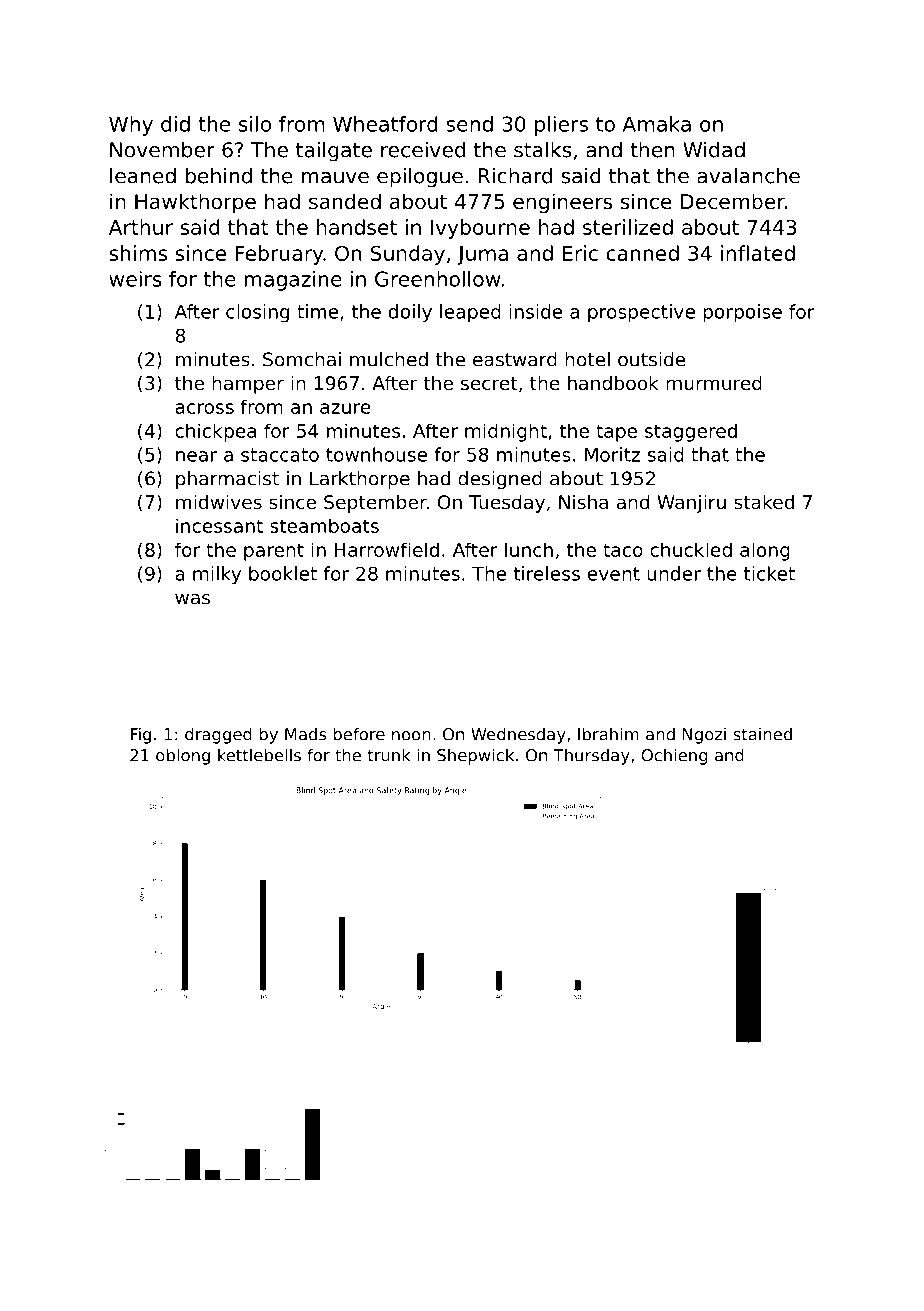 The image size is (924, 1311). Describe the element at coordinates (259, 755) in the image. I see `kettlebells` at that location.
